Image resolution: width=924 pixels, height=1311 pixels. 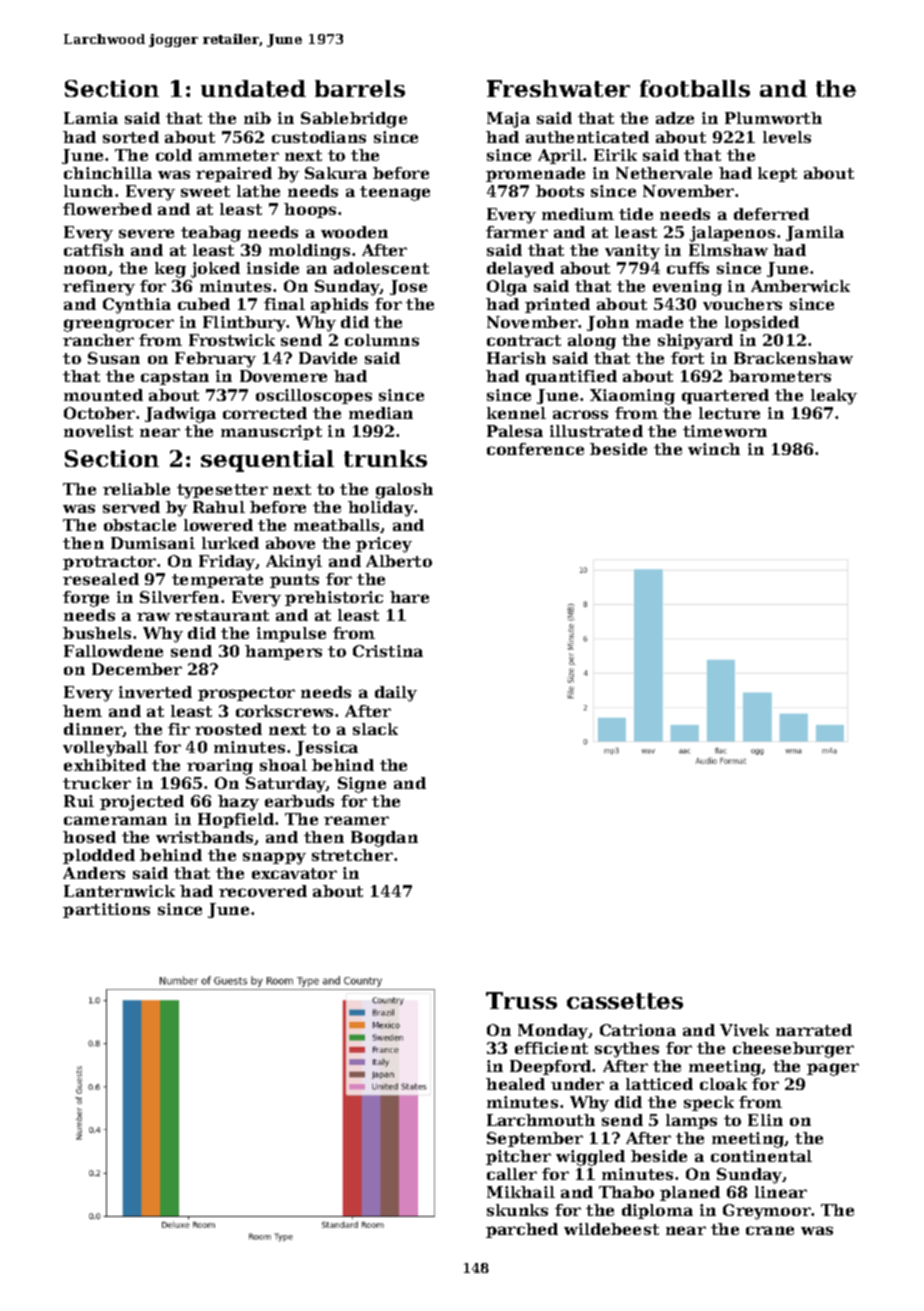 What do you see at coordinates (409, 597) in the document?
I see `hare` at bounding box center [409, 597].
